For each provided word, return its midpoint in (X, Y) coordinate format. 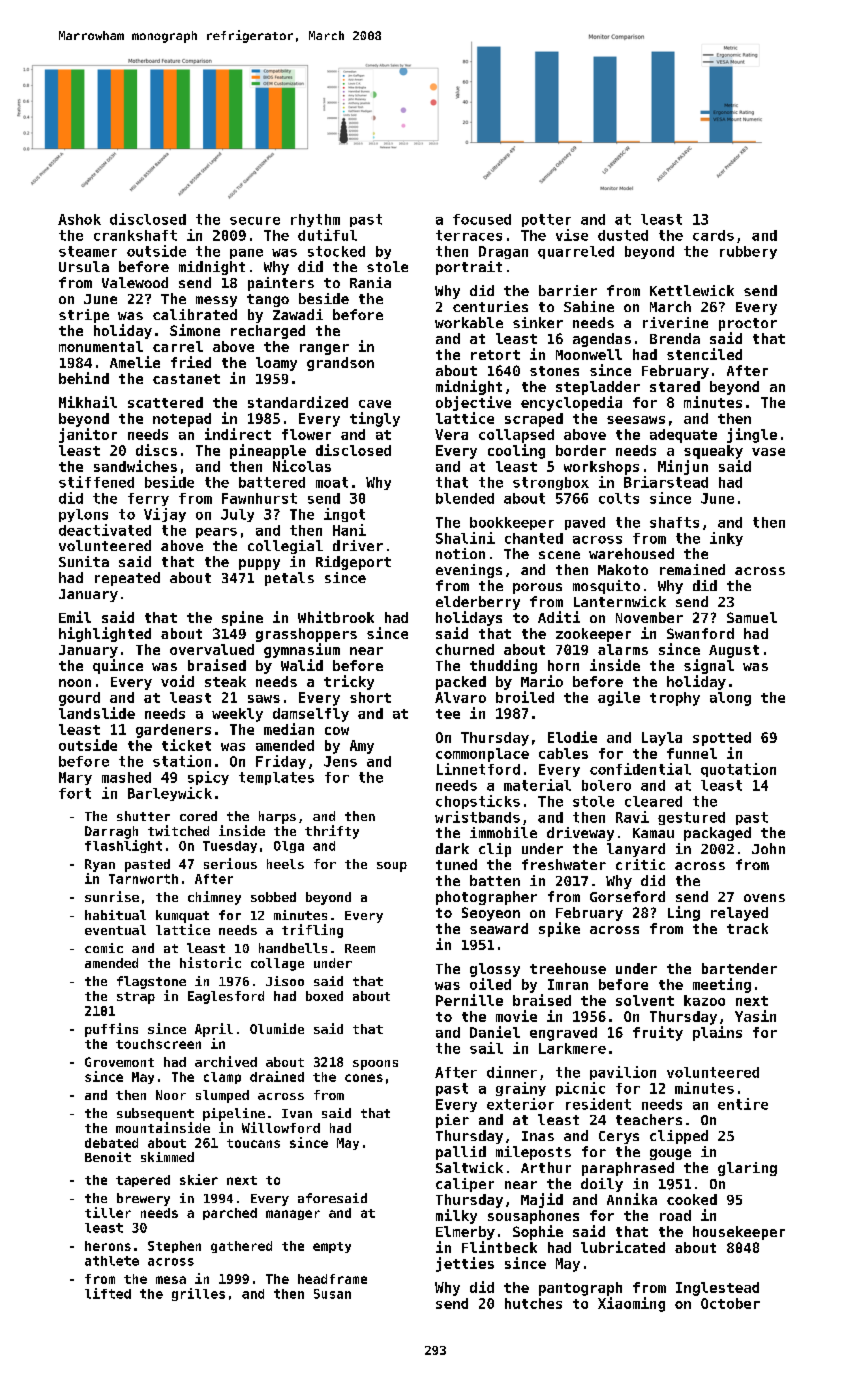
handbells (293, 948)
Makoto (623, 569)
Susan (332, 1294)
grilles (198, 1294)
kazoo (704, 1000)
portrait (469, 268)
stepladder (598, 388)
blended (465, 498)
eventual (115, 930)
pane (246, 254)
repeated (127, 579)
